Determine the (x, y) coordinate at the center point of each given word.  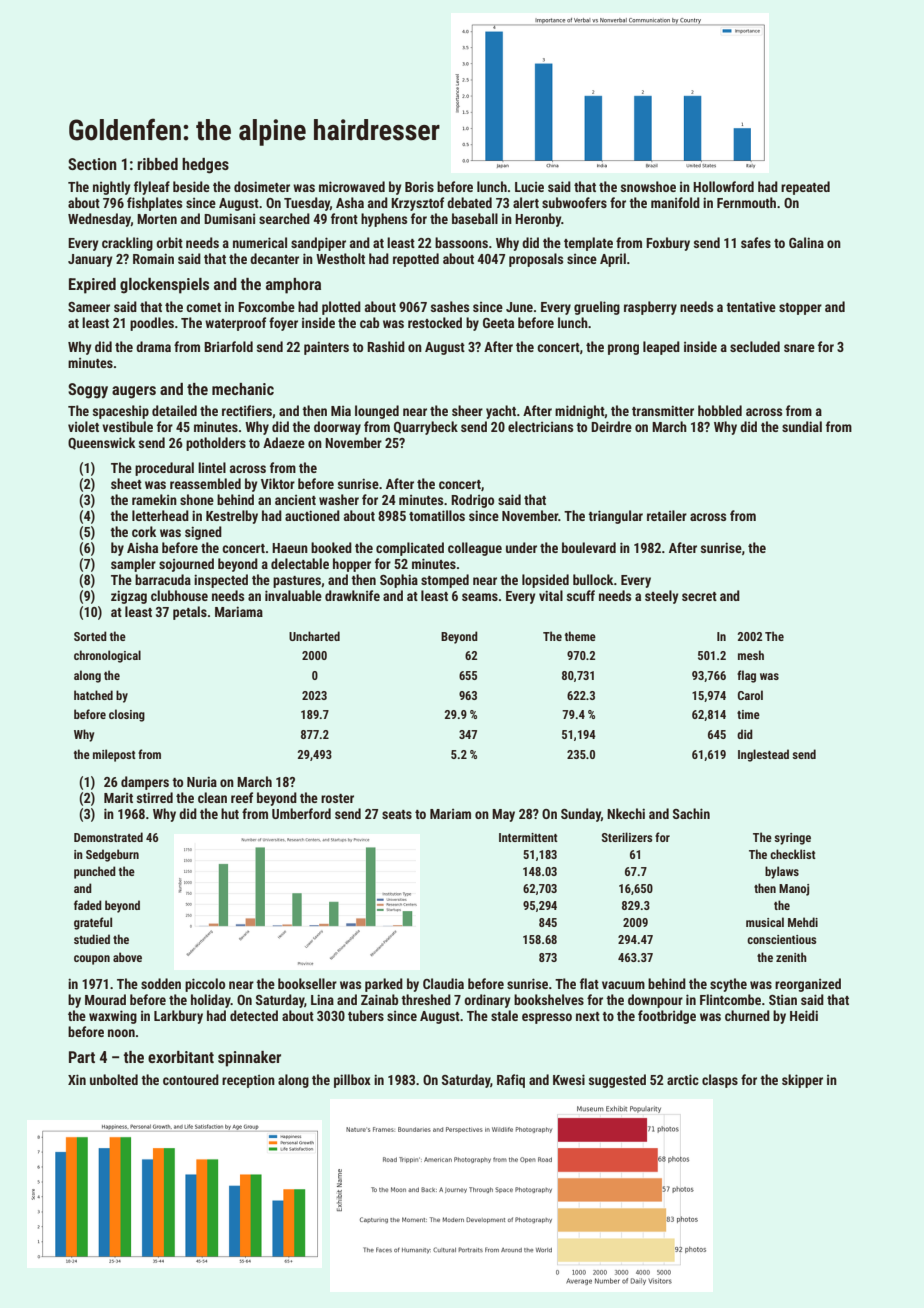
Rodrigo (472, 501)
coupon (92, 960)
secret (699, 596)
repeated (805, 188)
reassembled (205, 483)
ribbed (157, 164)
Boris (419, 186)
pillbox (352, 1081)
